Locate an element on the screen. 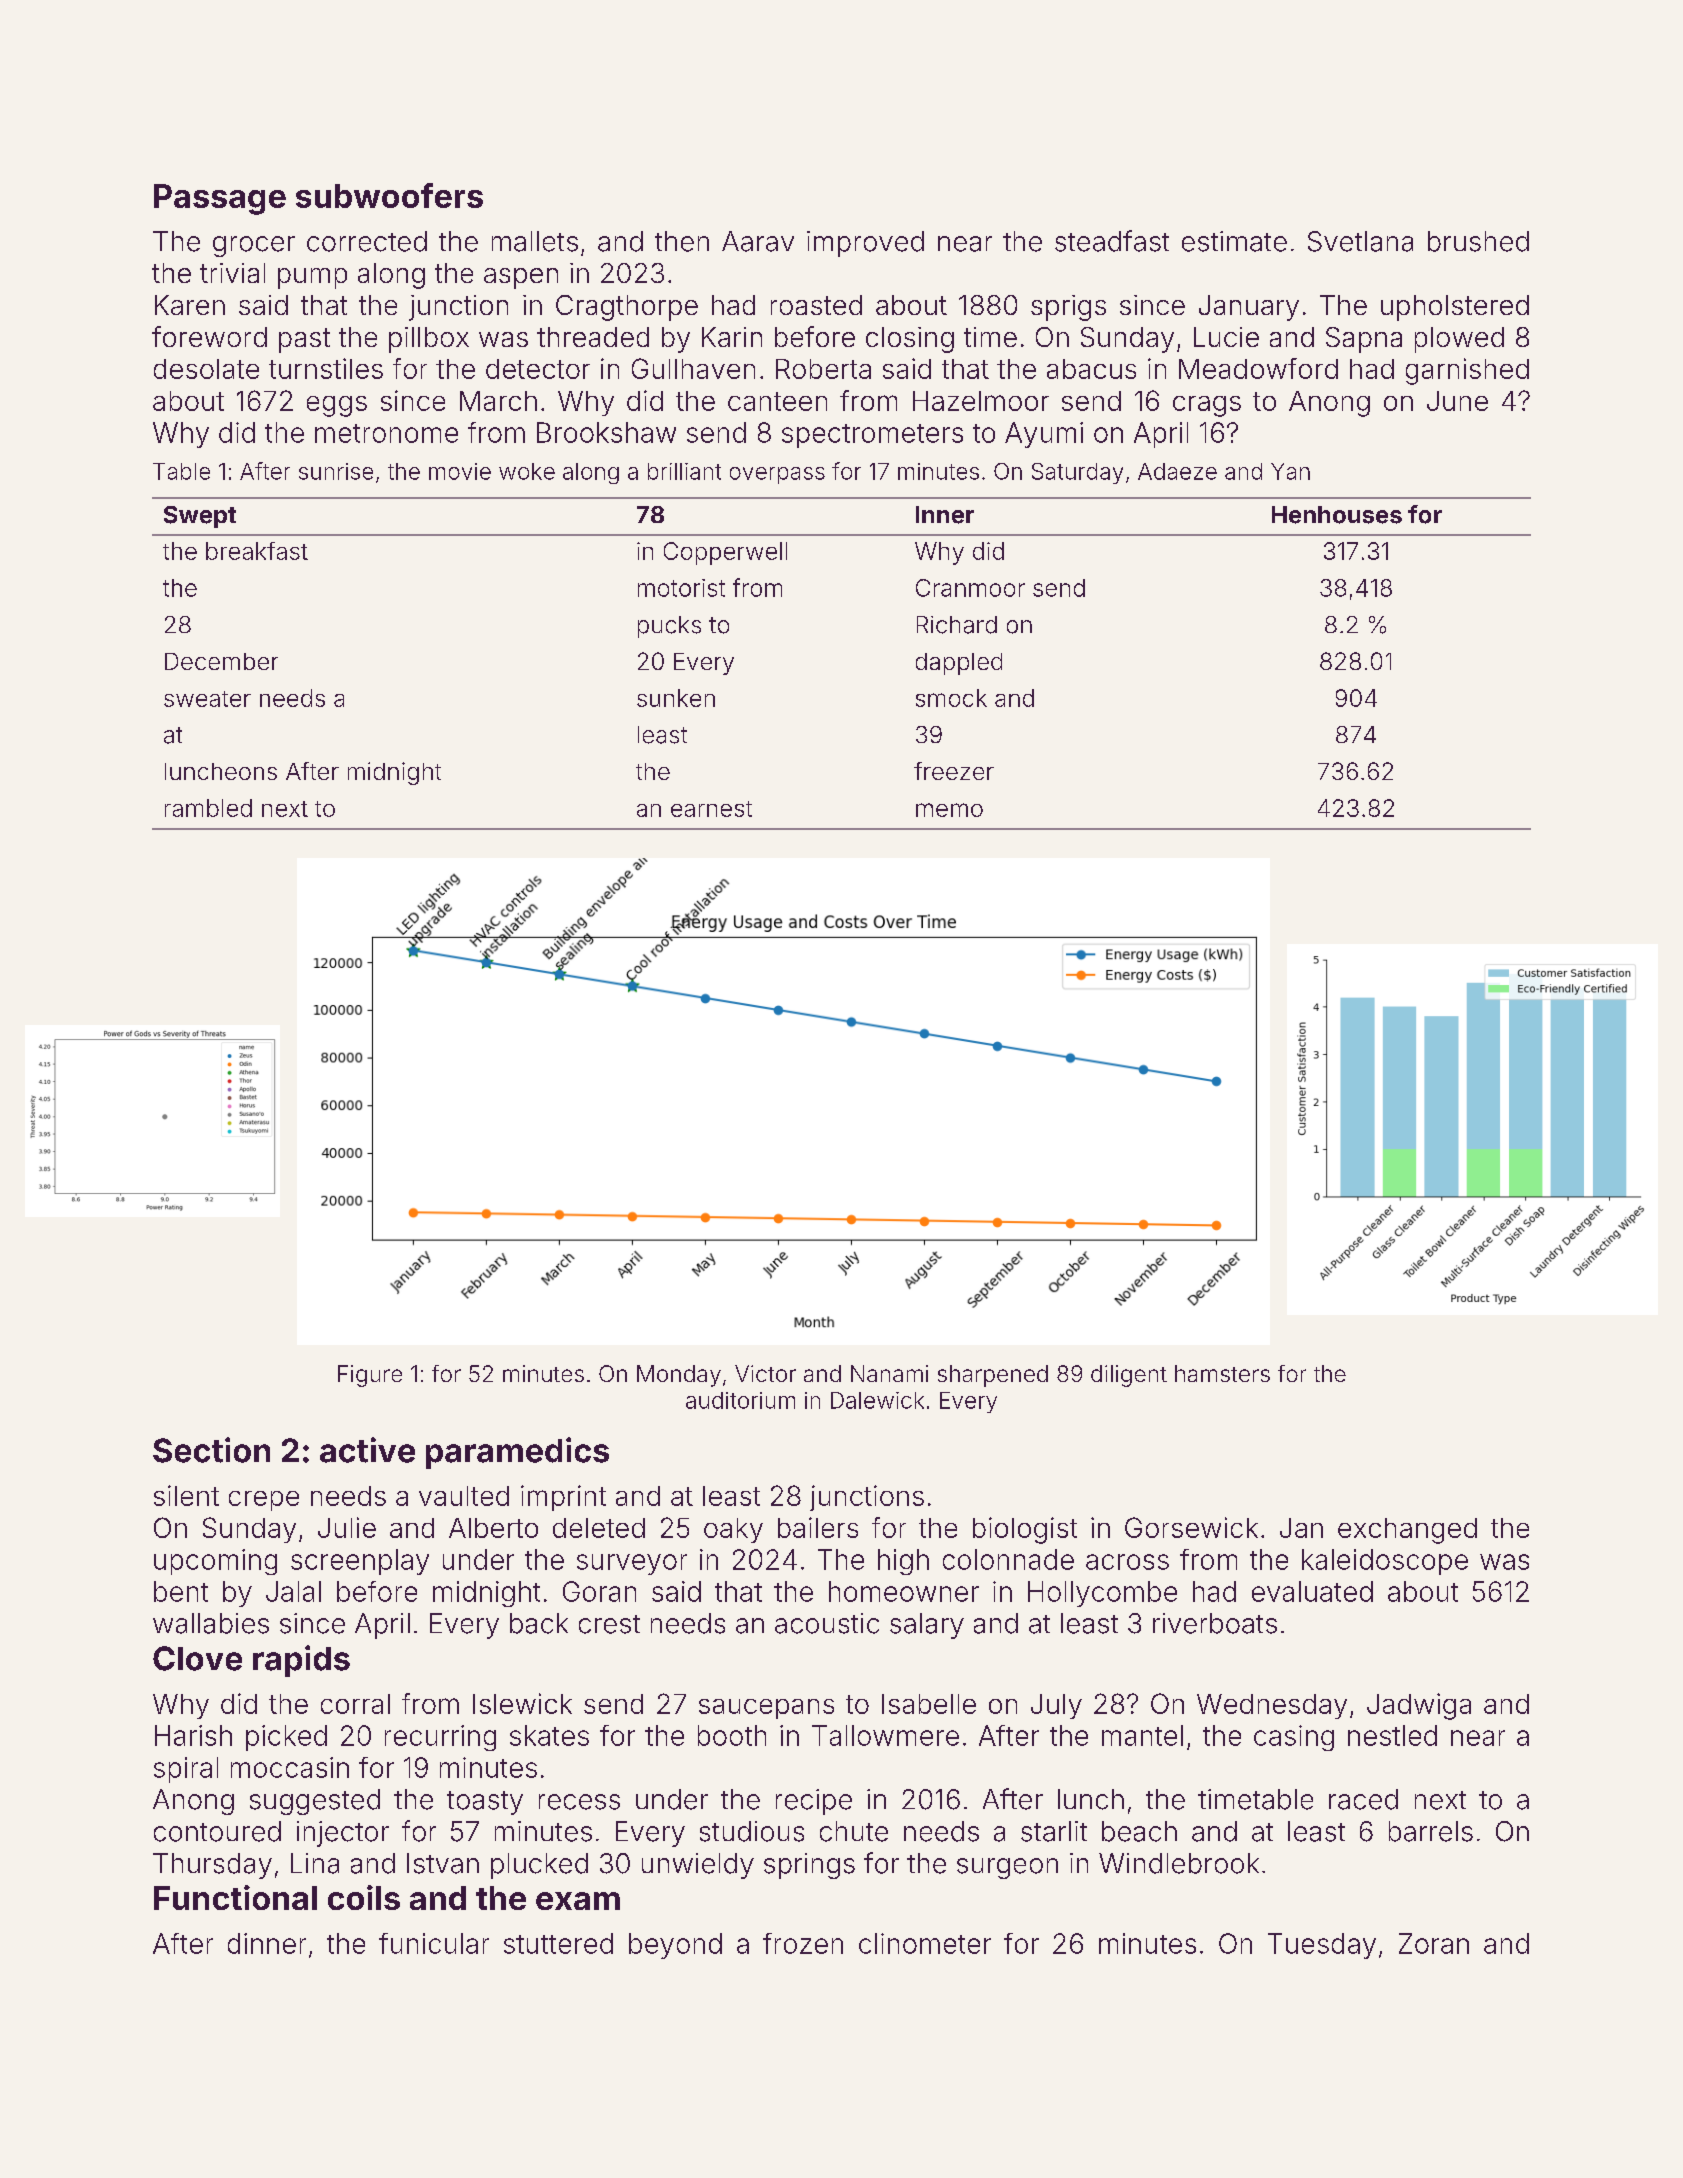  diligent is located at coordinates (1129, 1376).
